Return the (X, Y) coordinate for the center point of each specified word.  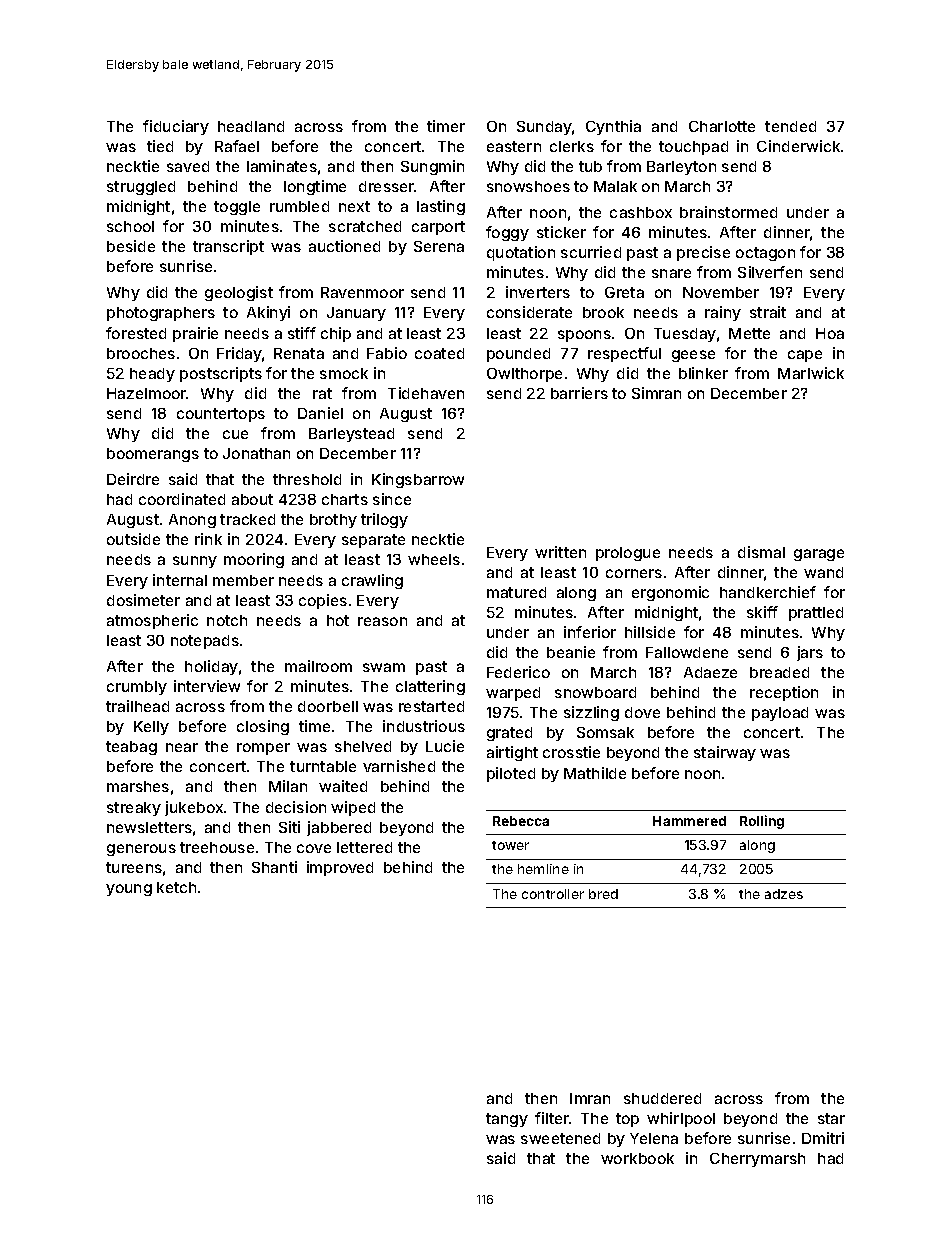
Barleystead (351, 435)
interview (207, 686)
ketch (176, 887)
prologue (628, 554)
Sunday (544, 128)
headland (251, 126)
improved (340, 868)
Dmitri (823, 1138)
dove (642, 712)
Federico (518, 672)
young (129, 890)
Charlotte (722, 126)
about (252, 499)
